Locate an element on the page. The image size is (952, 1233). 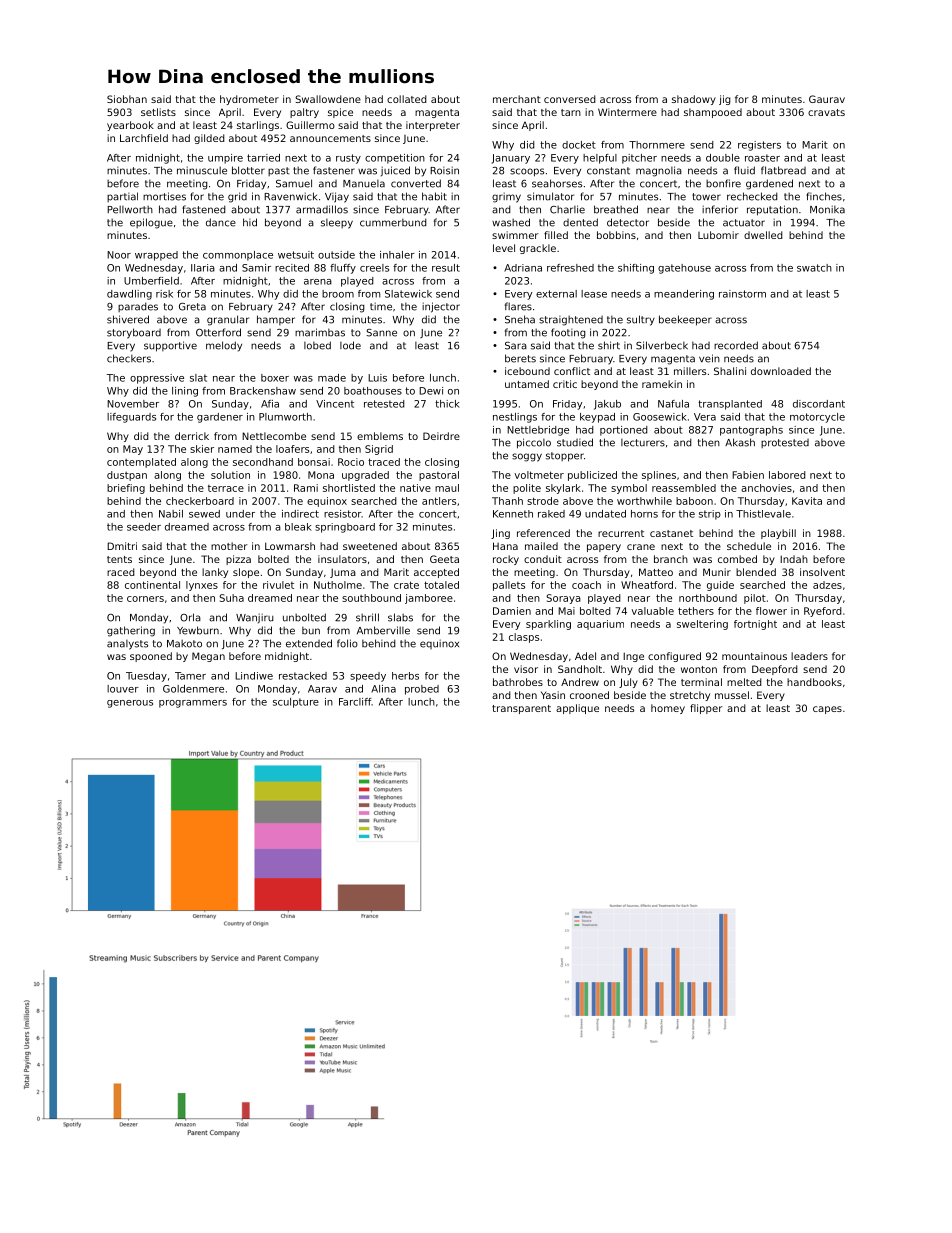
keypad is located at coordinates (597, 418).
